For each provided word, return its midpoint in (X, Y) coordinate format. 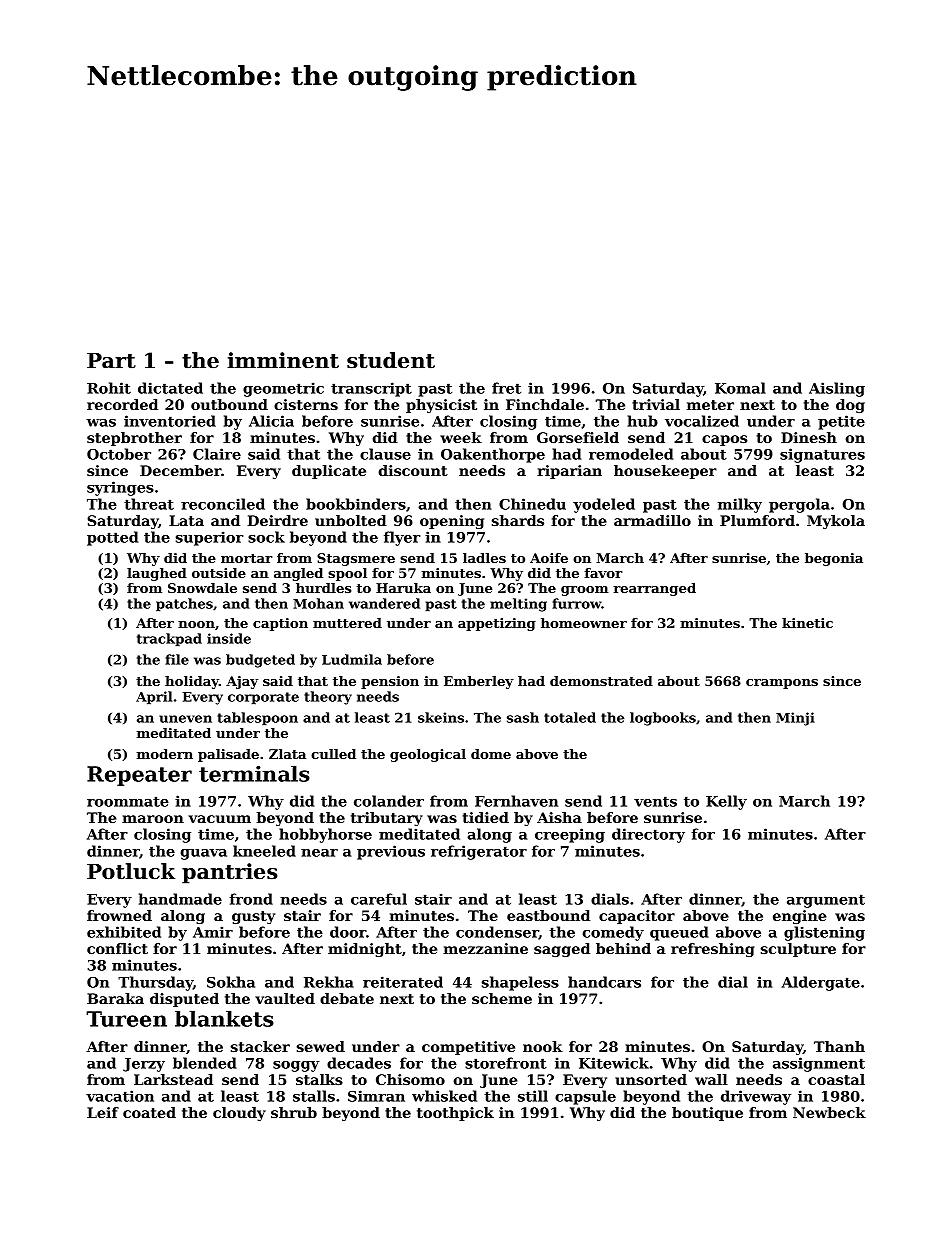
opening (452, 522)
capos (724, 440)
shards (518, 520)
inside (229, 638)
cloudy (239, 1114)
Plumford (757, 520)
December (180, 470)
